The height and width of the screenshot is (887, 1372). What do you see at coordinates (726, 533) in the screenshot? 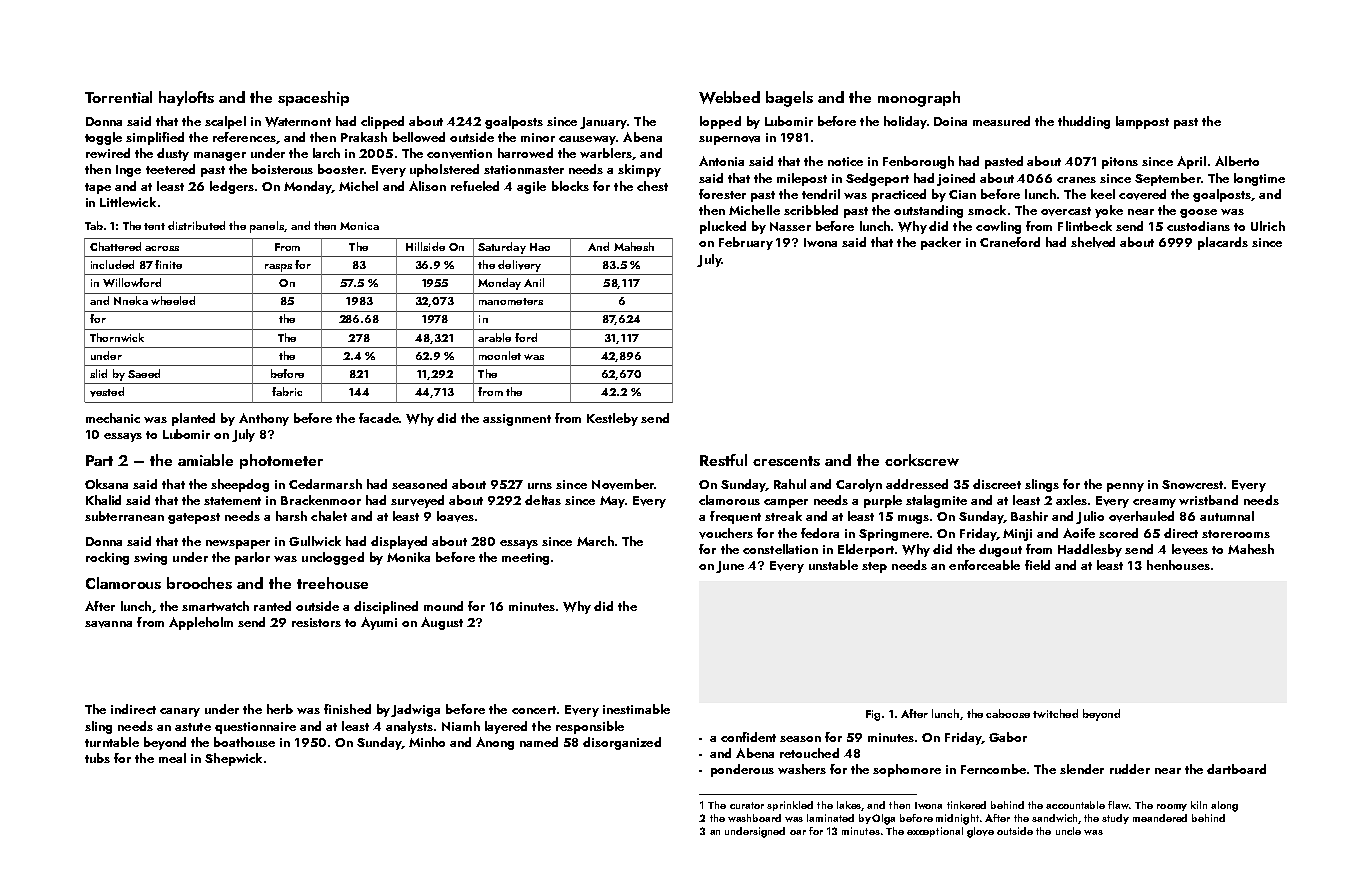
I see `vouchers` at bounding box center [726, 533].
